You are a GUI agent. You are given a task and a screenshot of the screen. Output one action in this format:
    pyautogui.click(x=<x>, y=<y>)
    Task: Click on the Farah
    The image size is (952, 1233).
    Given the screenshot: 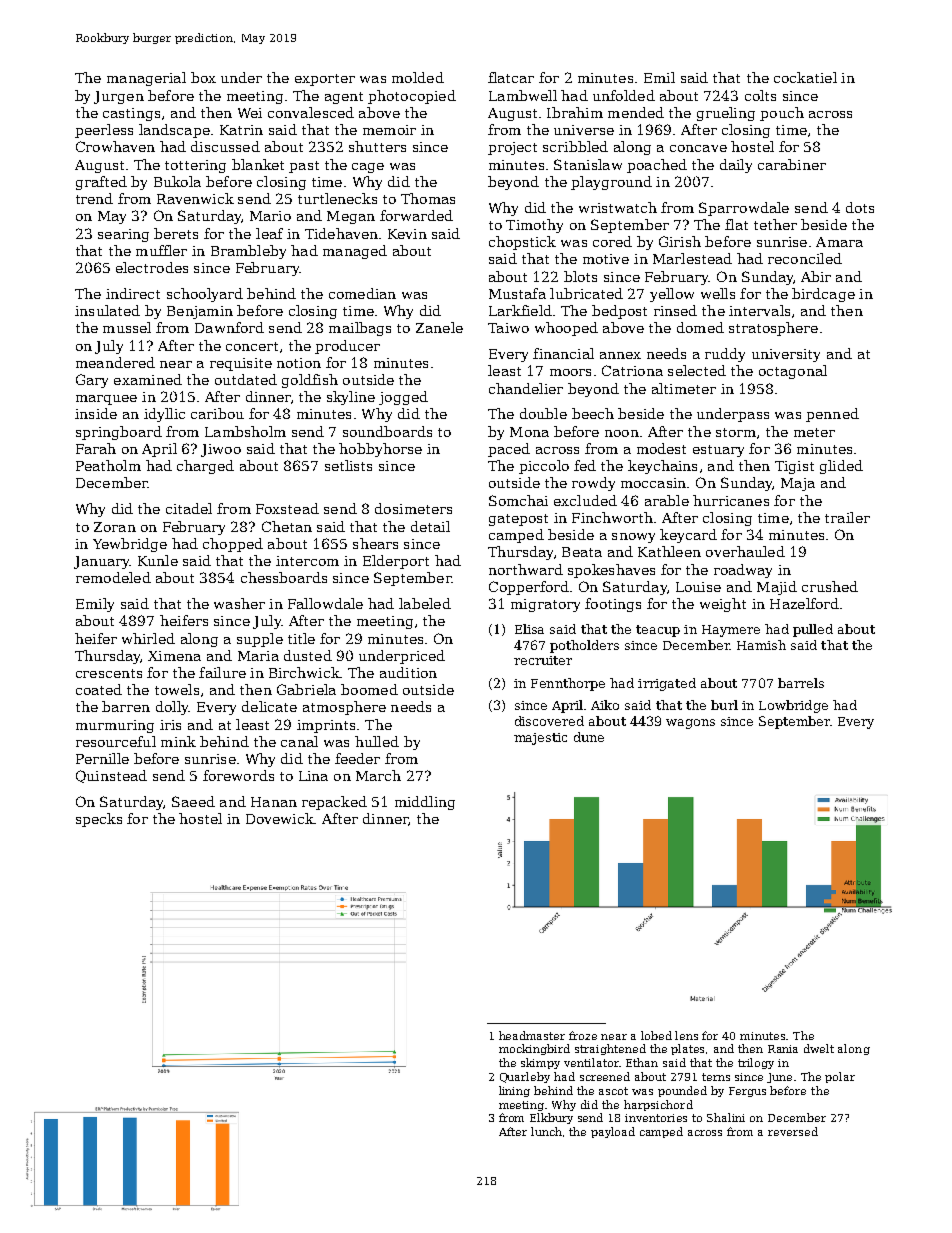 What is the action you would take?
    pyautogui.click(x=96, y=448)
